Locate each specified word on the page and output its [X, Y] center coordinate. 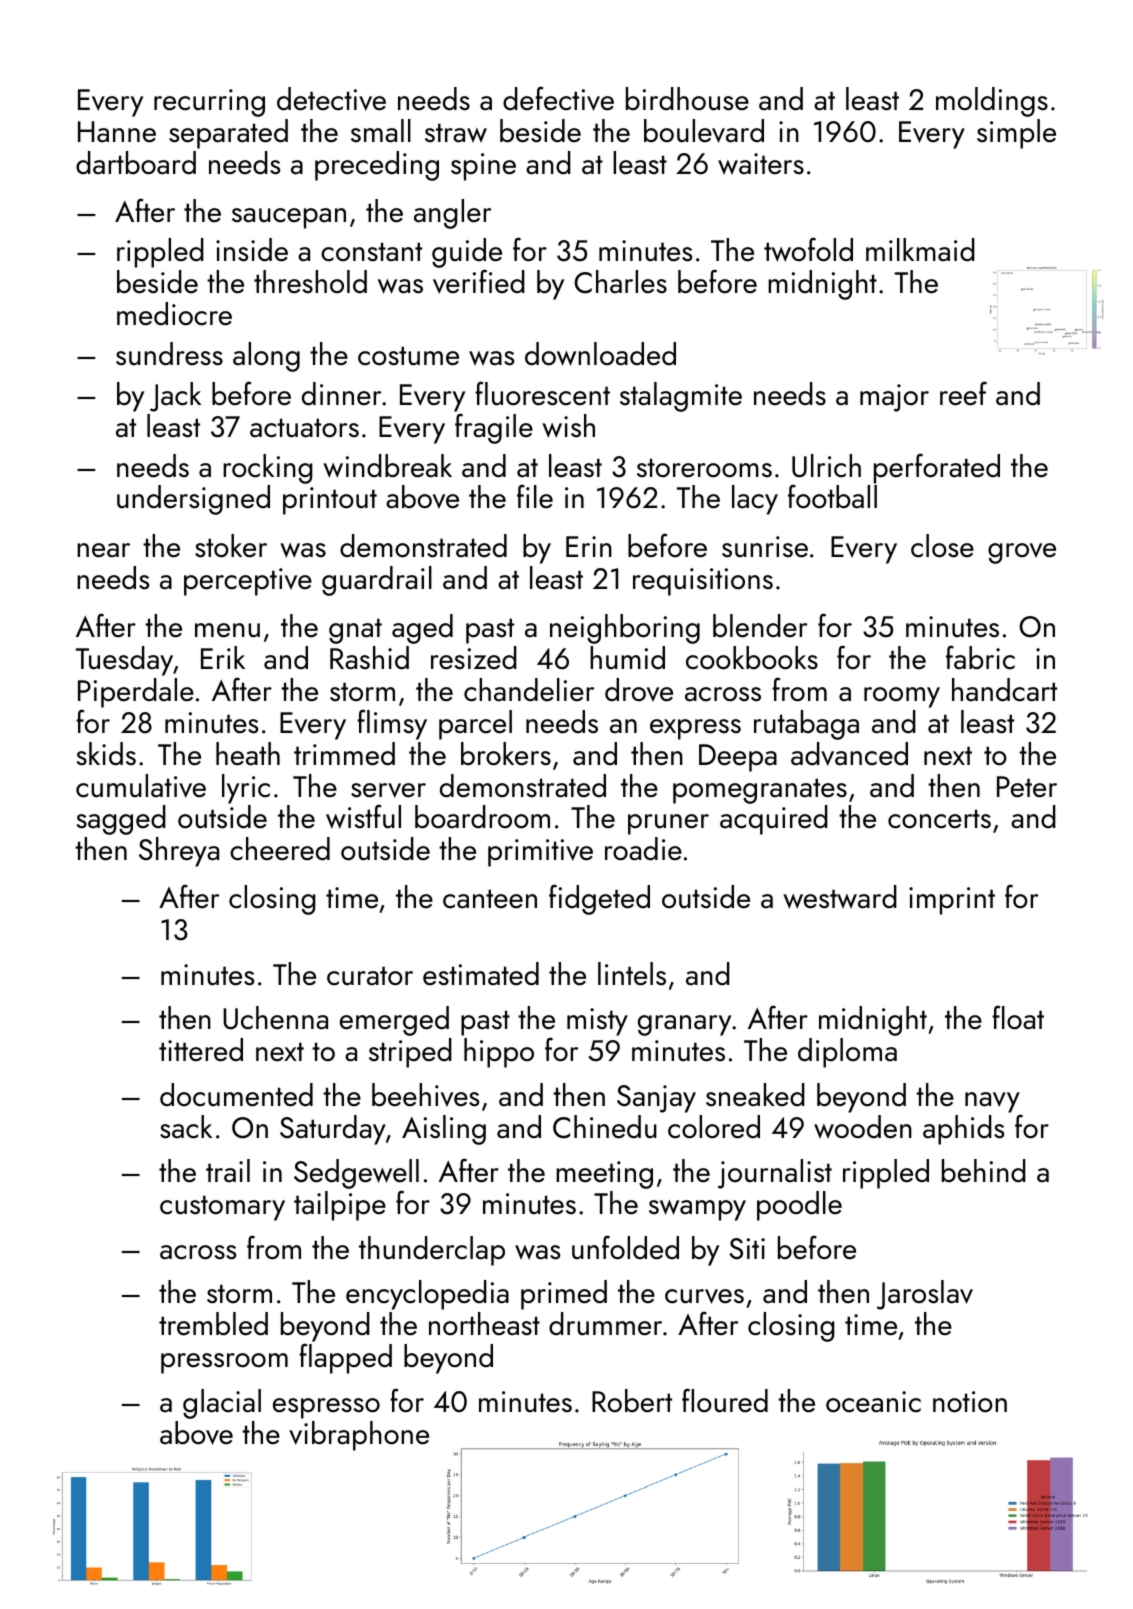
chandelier [529, 690]
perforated [937, 468]
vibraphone [359, 1436]
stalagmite [681, 397]
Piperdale [136, 693]
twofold [808, 249]
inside [252, 250]
